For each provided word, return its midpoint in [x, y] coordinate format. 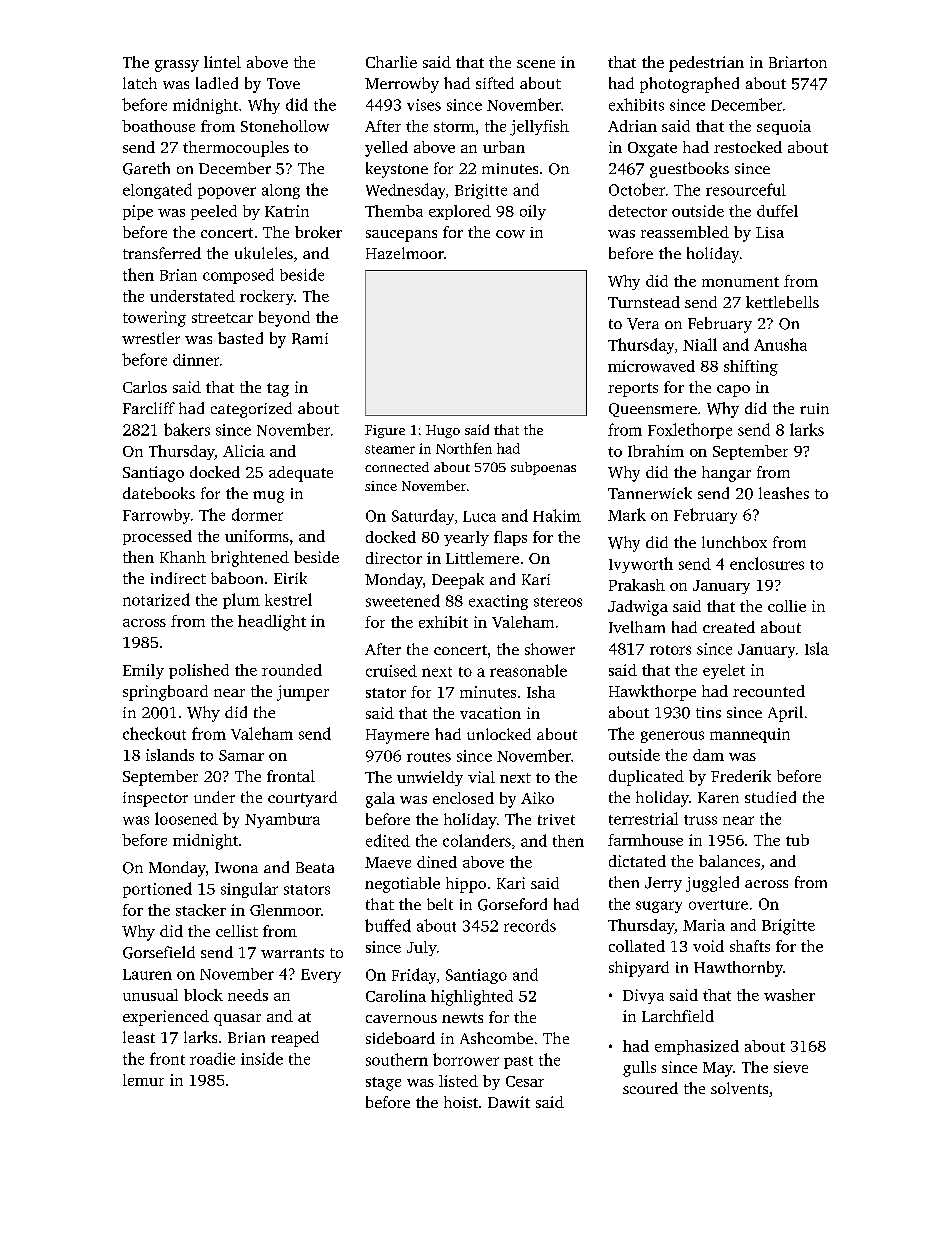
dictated [637, 861]
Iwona [236, 867]
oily [533, 212]
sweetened [403, 600]
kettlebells [782, 302]
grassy [177, 66]
